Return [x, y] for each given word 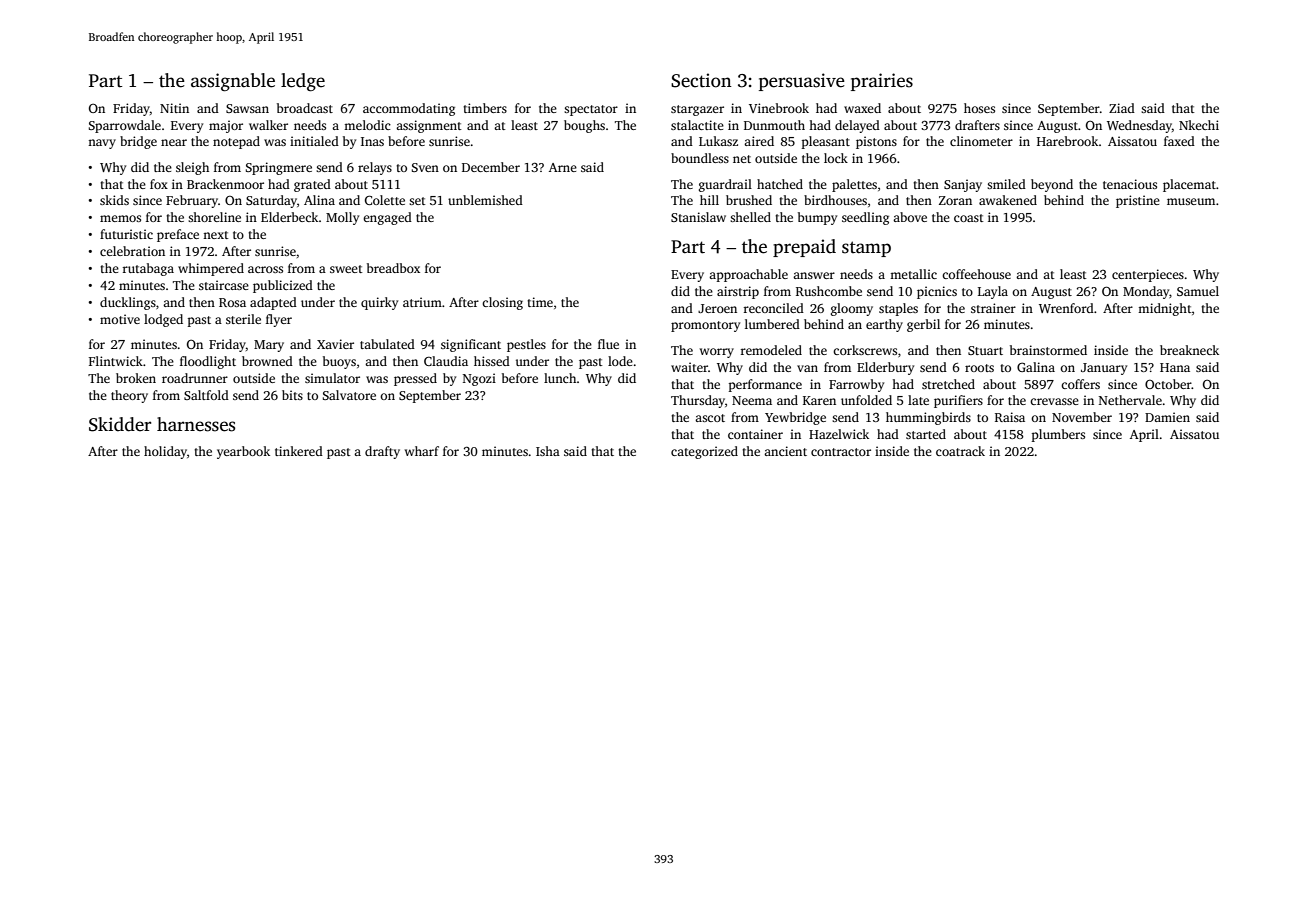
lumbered [772, 324]
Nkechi [1199, 125]
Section [701, 80]
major [226, 126]
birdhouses [835, 200]
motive [120, 319]
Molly [342, 218]
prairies [882, 82]
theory [129, 396]
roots [979, 368]
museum [1191, 201]
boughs [584, 126]
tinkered [299, 451]
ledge [303, 82]
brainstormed [1048, 350]
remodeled [771, 350]
